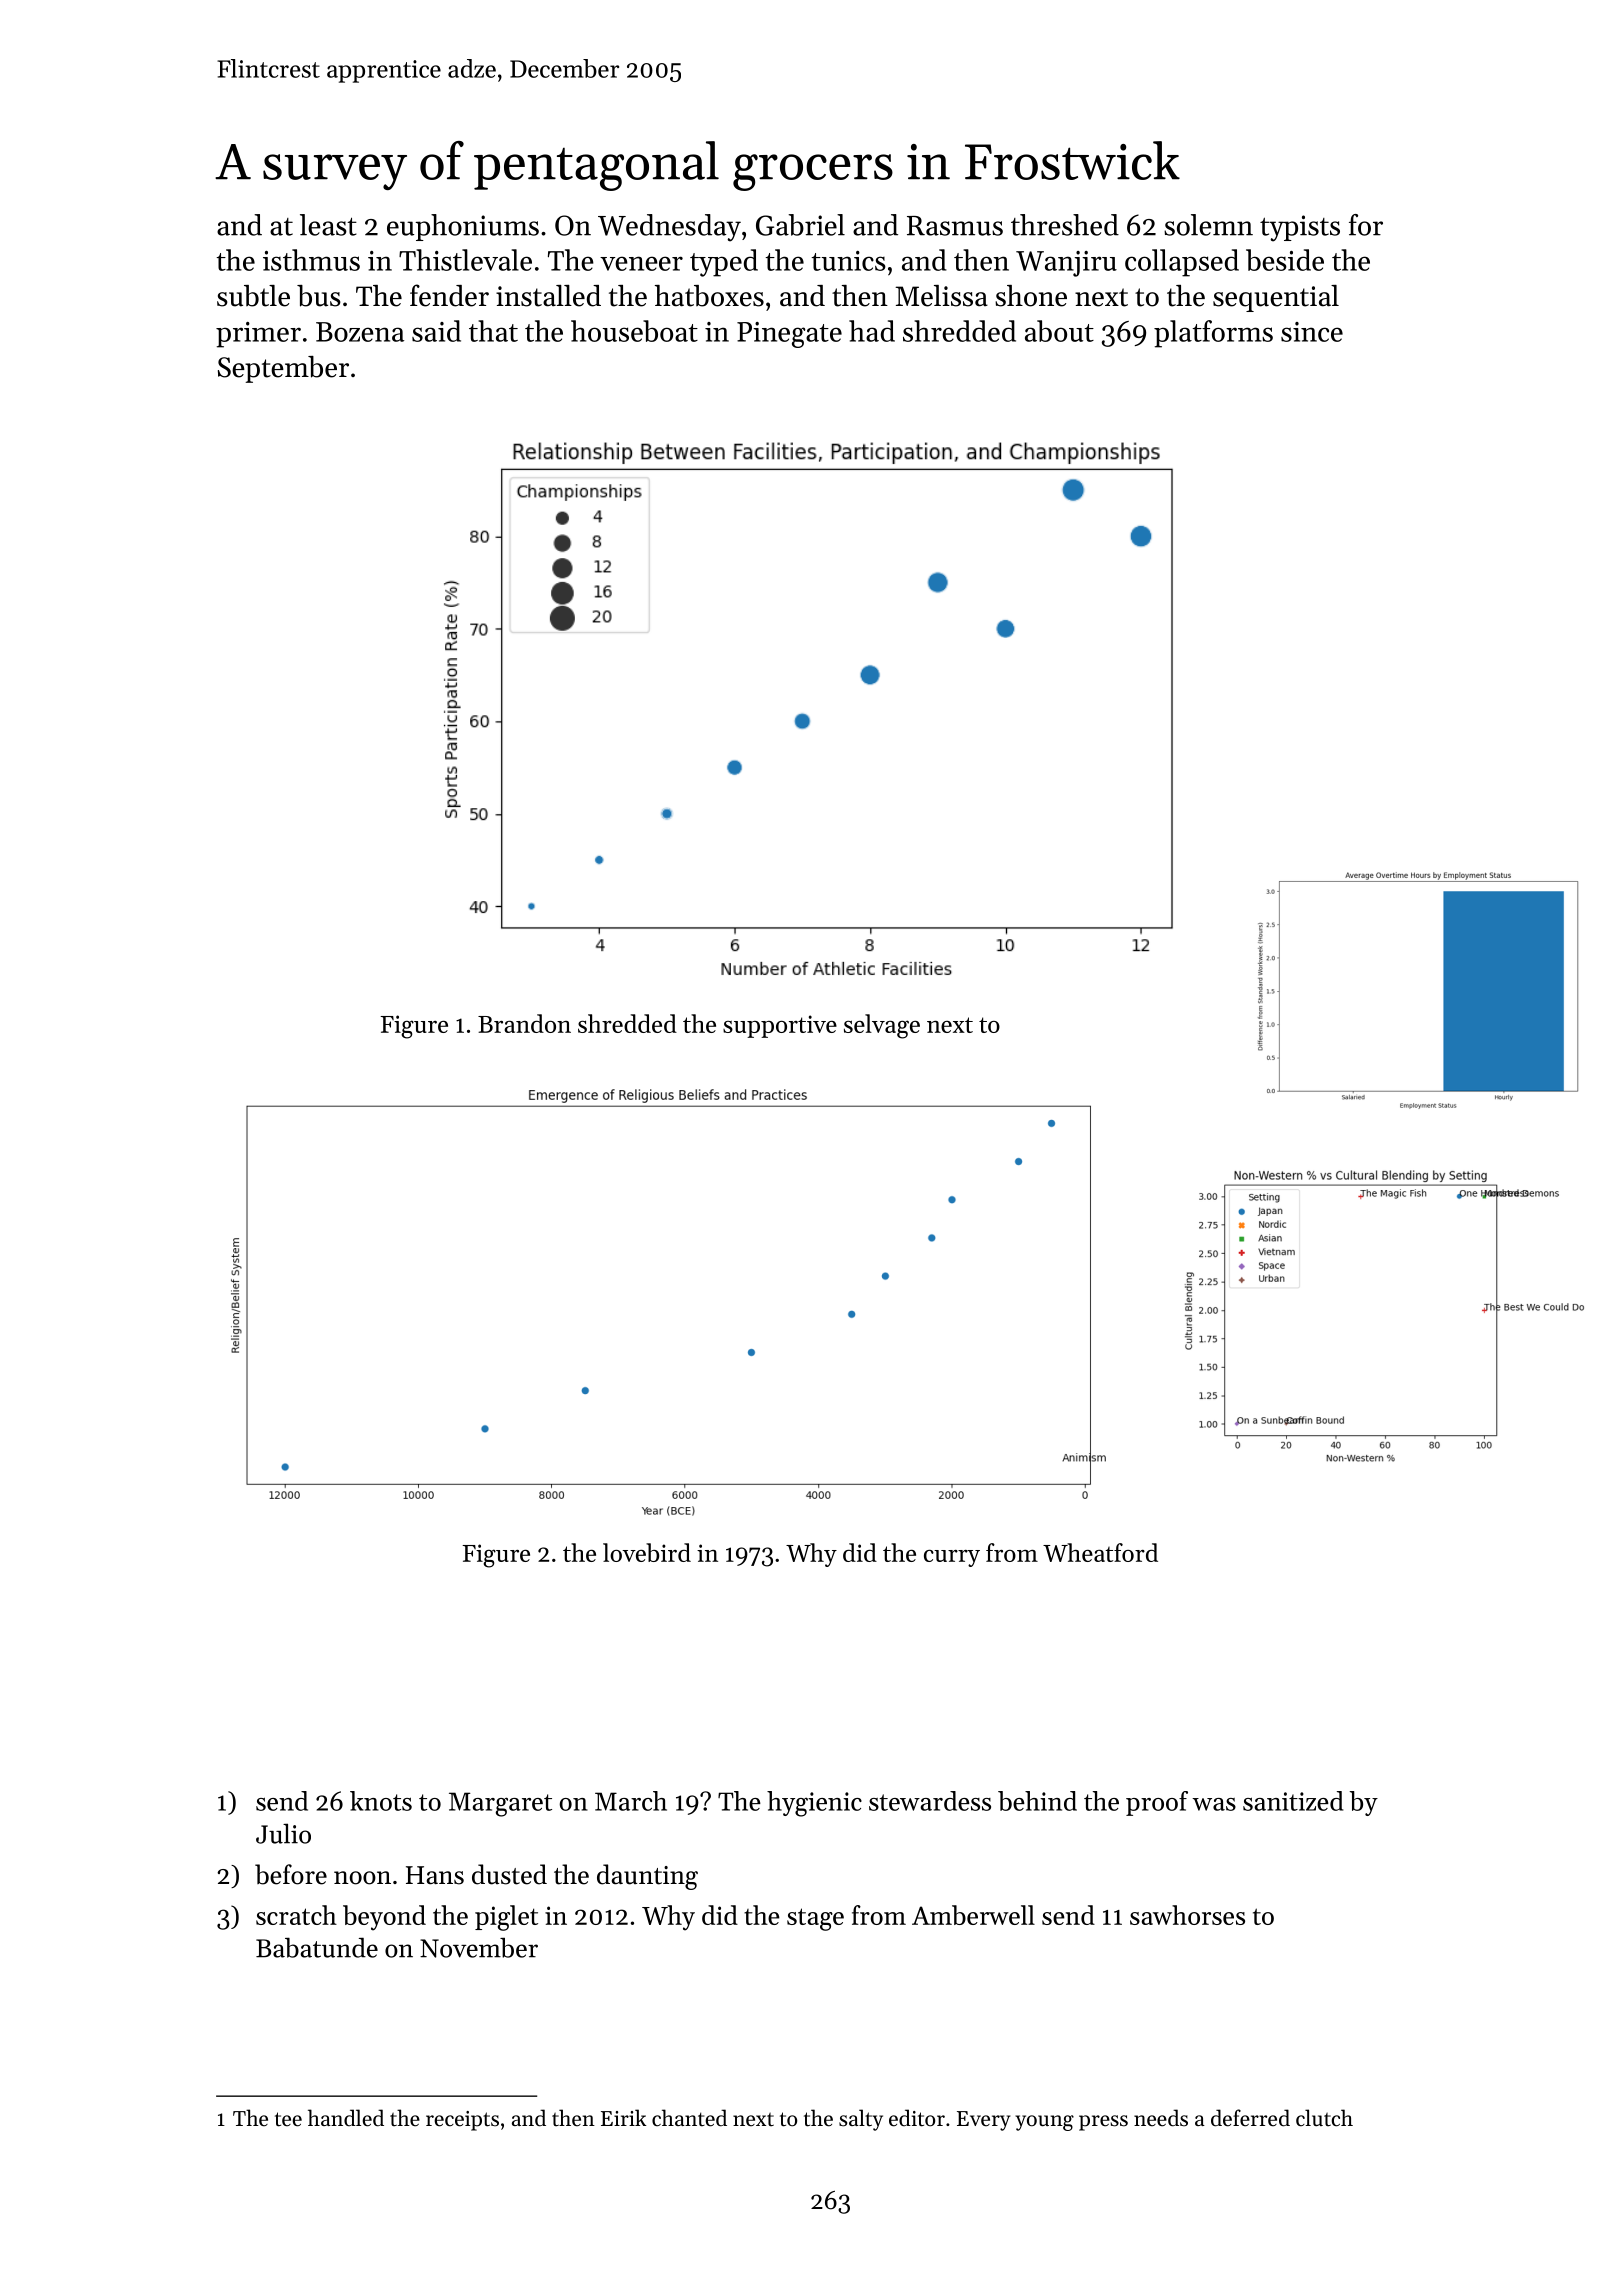  Describe the element at coordinates (800, 225) in the document. I see `Gabriel` at that location.
